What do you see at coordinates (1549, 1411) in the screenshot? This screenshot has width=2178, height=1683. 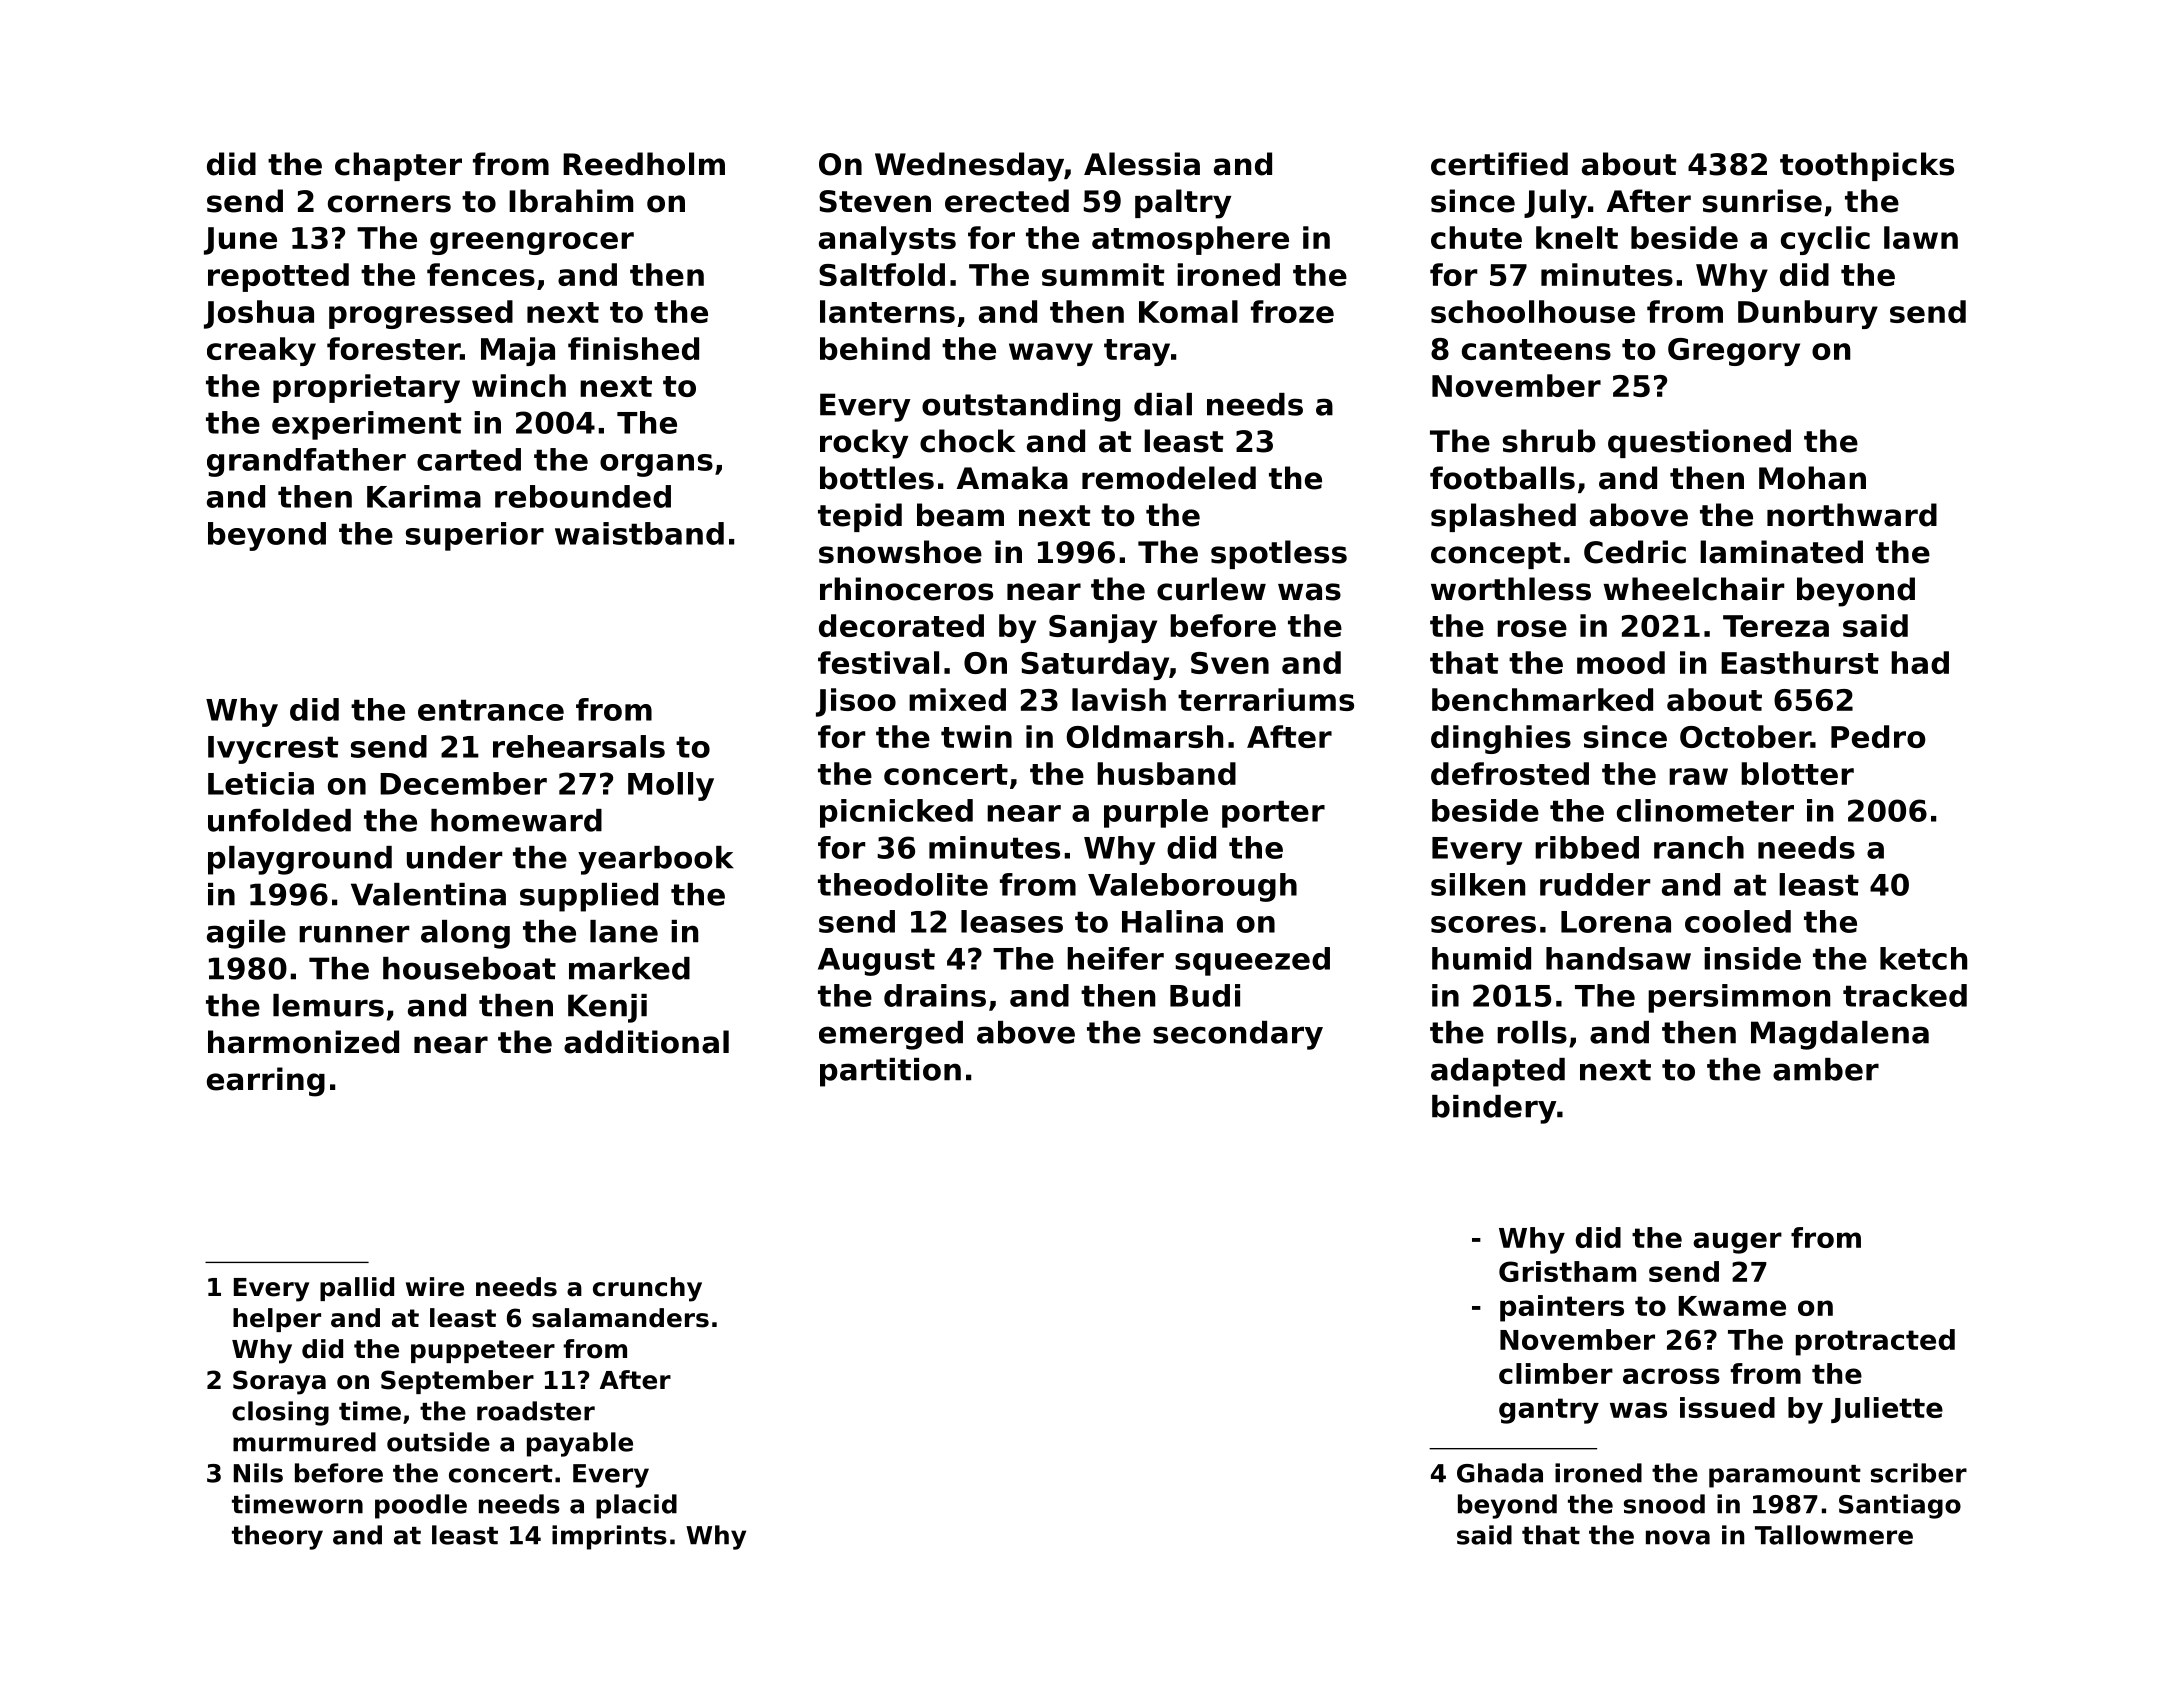 I see `gantry` at bounding box center [1549, 1411].
